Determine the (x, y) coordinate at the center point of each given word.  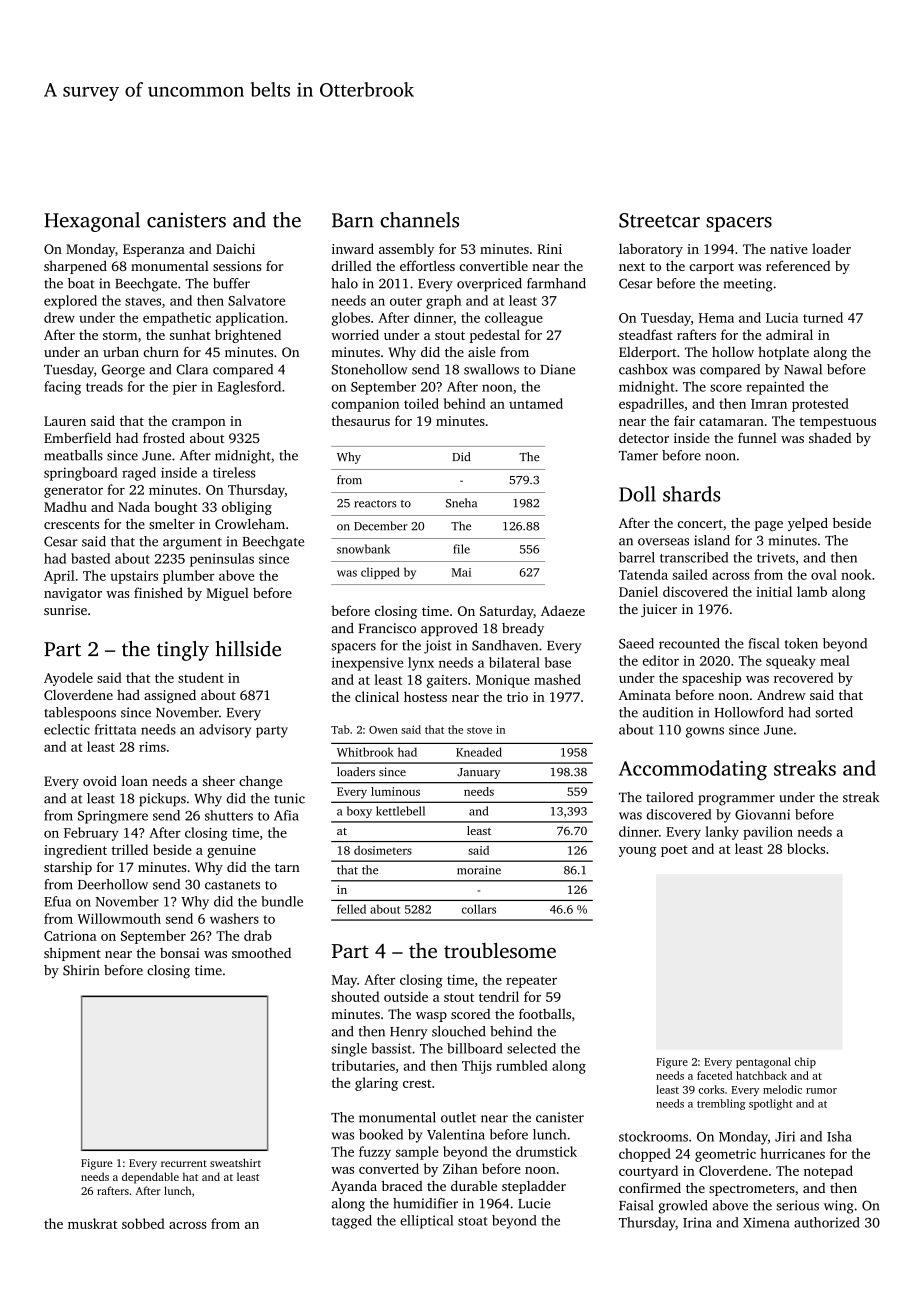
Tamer (638, 456)
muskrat (92, 1223)
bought (175, 508)
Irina (697, 1222)
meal (835, 660)
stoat (472, 1221)
